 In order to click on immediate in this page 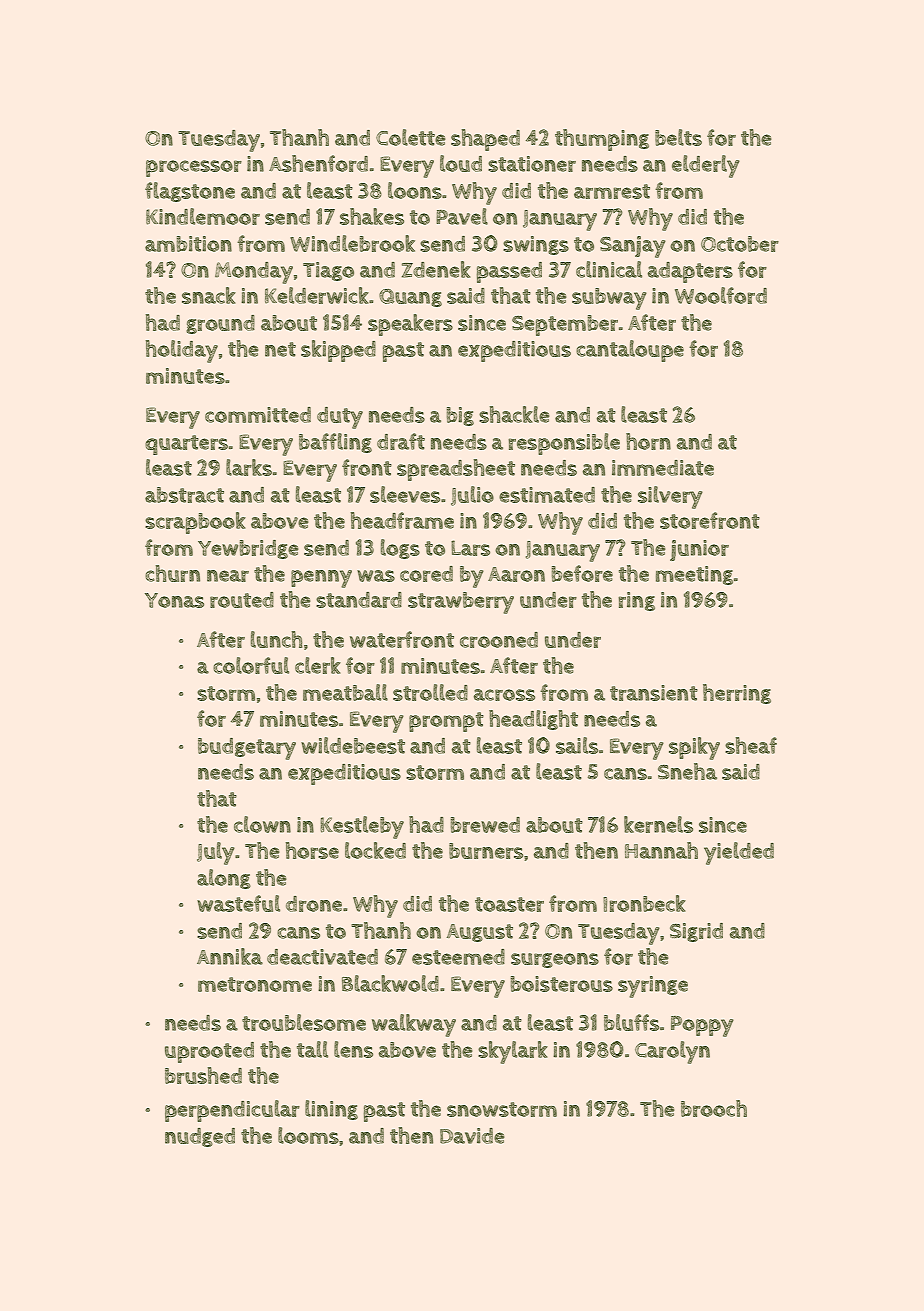, I will do `click(663, 468)`.
